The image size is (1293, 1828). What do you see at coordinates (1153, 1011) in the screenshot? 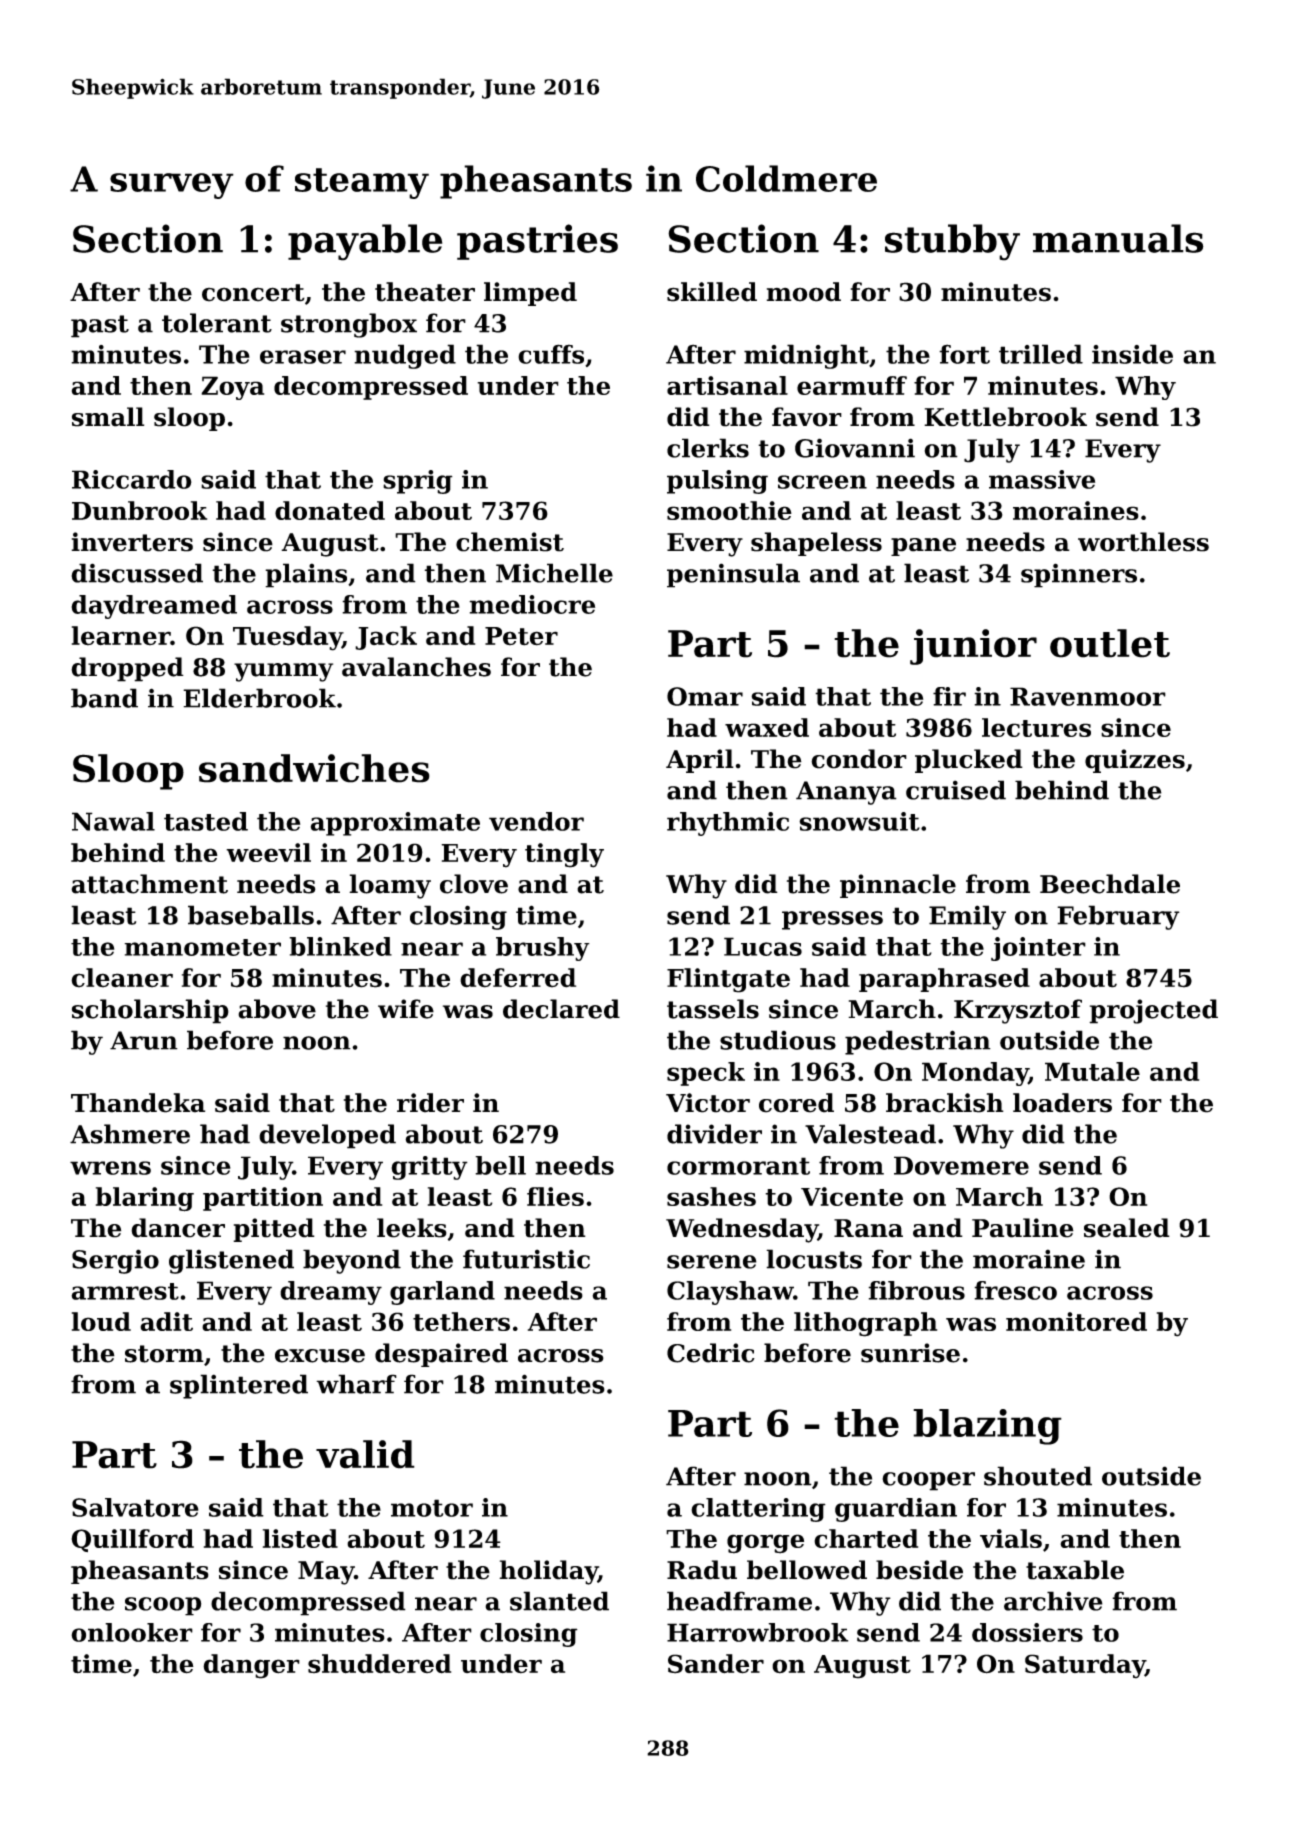
I see `projected` at bounding box center [1153, 1011].
